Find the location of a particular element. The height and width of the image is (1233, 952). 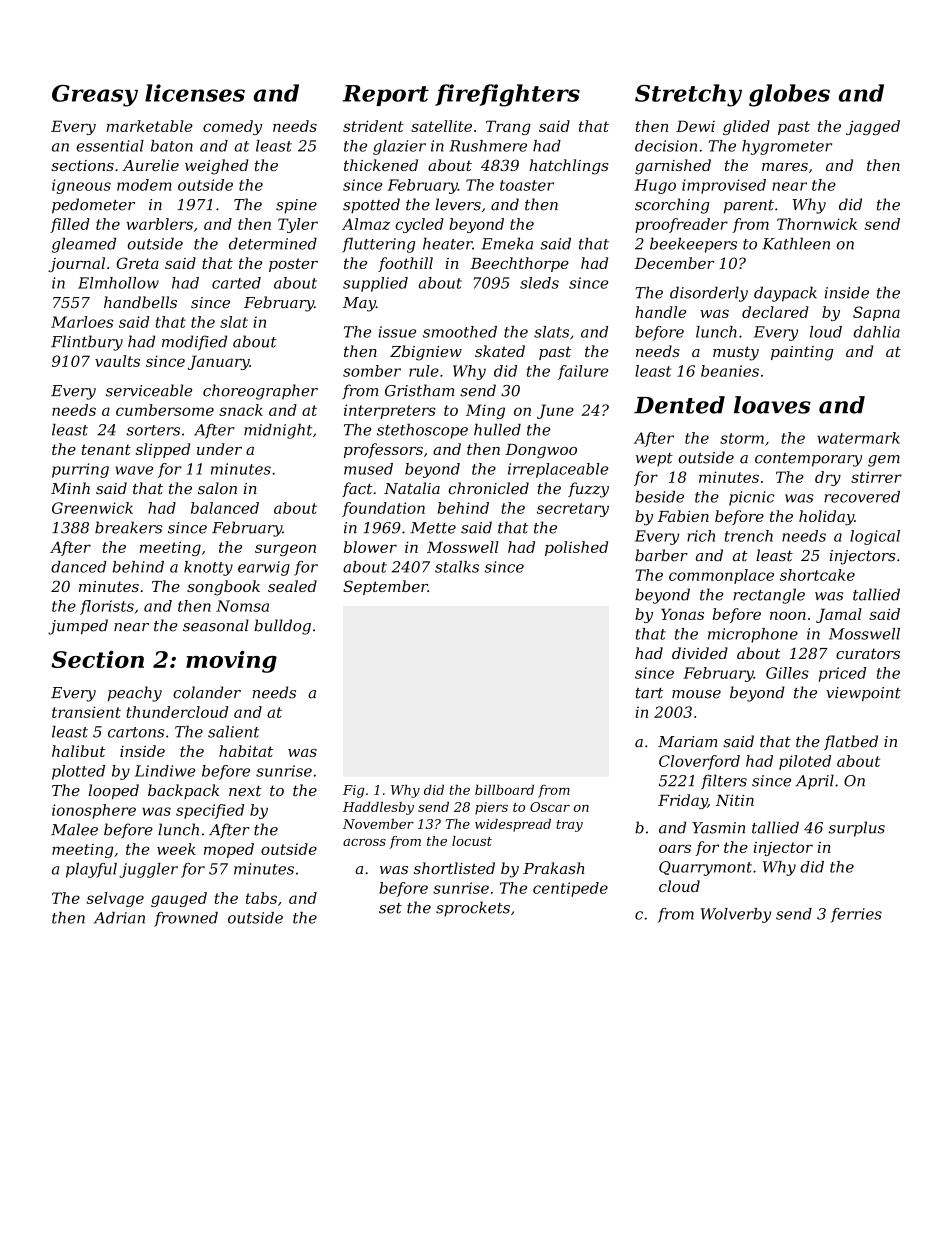

Mariam is located at coordinates (688, 742).
